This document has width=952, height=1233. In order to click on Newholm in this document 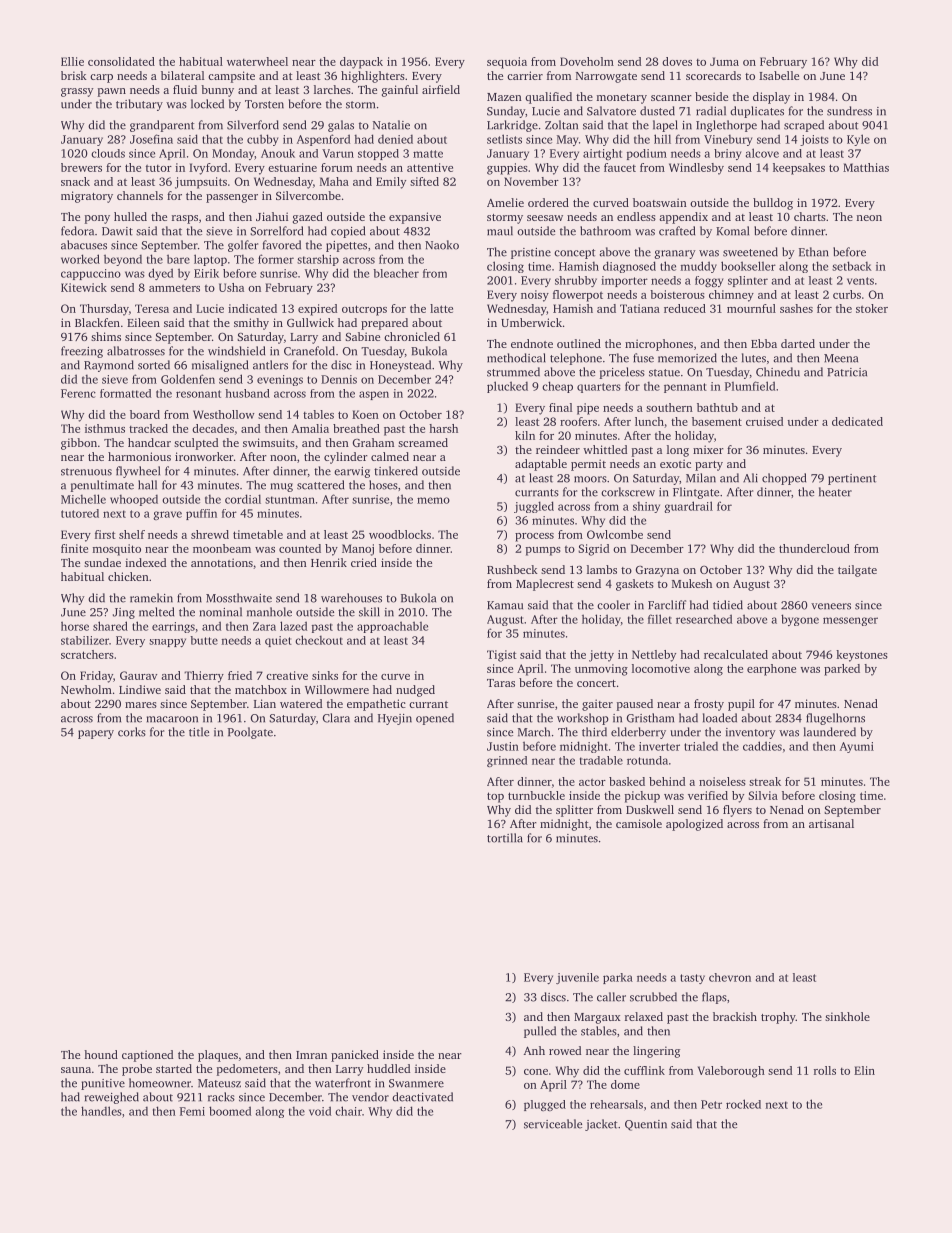, I will do `click(86, 689)`.
